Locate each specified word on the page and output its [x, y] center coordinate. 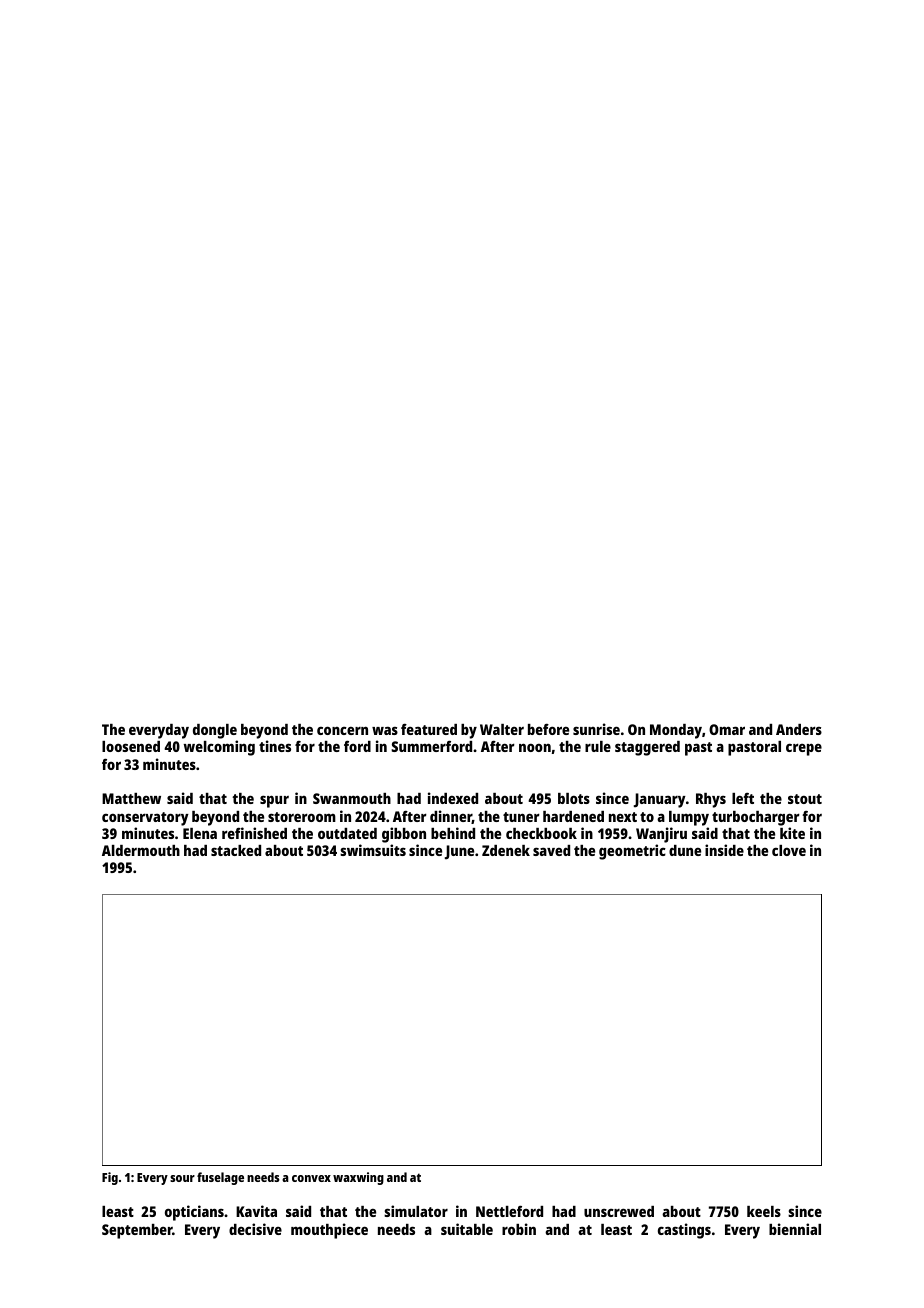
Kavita [256, 1211]
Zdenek [506, 850]
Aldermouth [141, 850]
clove [789, 850]
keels [764, 1211]
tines [275, 746]
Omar [727, 729]
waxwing [358, 1178]
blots [574, 798]
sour [182, 1178]
